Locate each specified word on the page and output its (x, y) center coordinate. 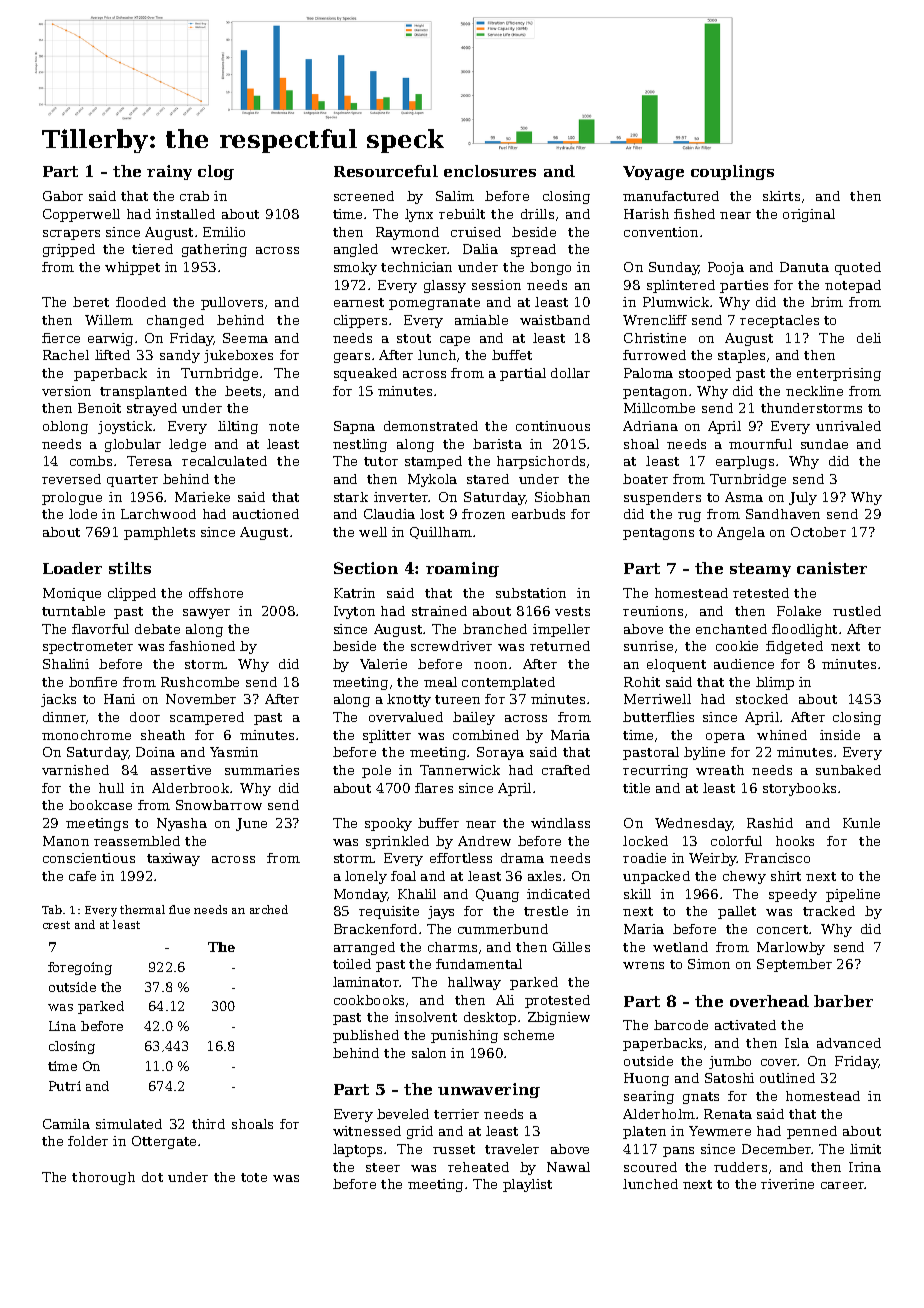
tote (254, 1177)
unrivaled (848, 426)
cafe (82, 876)
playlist (527, 1185)
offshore (216, 593)
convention (661, 232)
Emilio (224, 232)
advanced (849, 1043)
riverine (787, 1184)
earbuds (538, 514)
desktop (490, 1018)
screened (364, 196)
